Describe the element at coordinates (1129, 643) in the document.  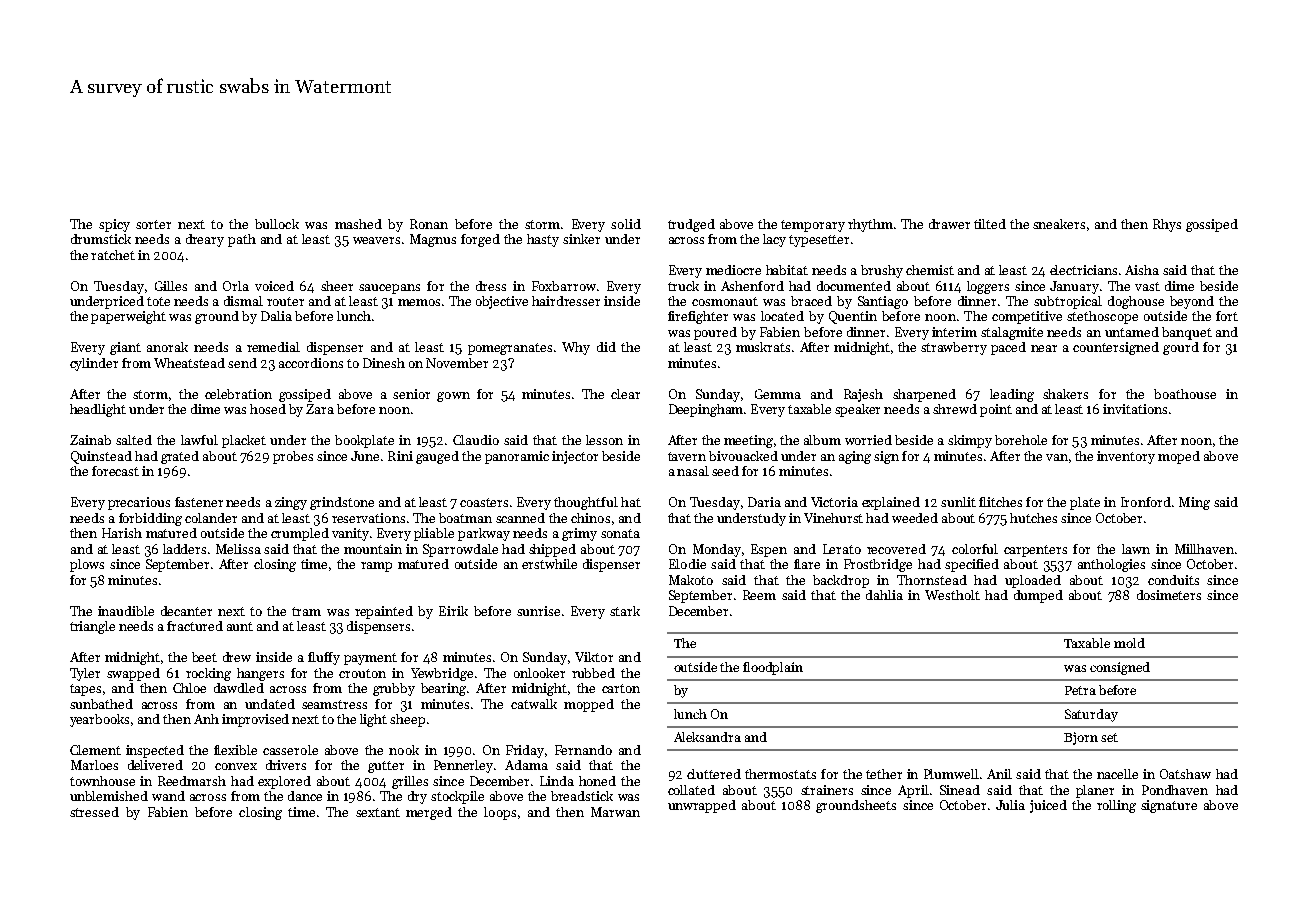
I see `mold` at that location.
